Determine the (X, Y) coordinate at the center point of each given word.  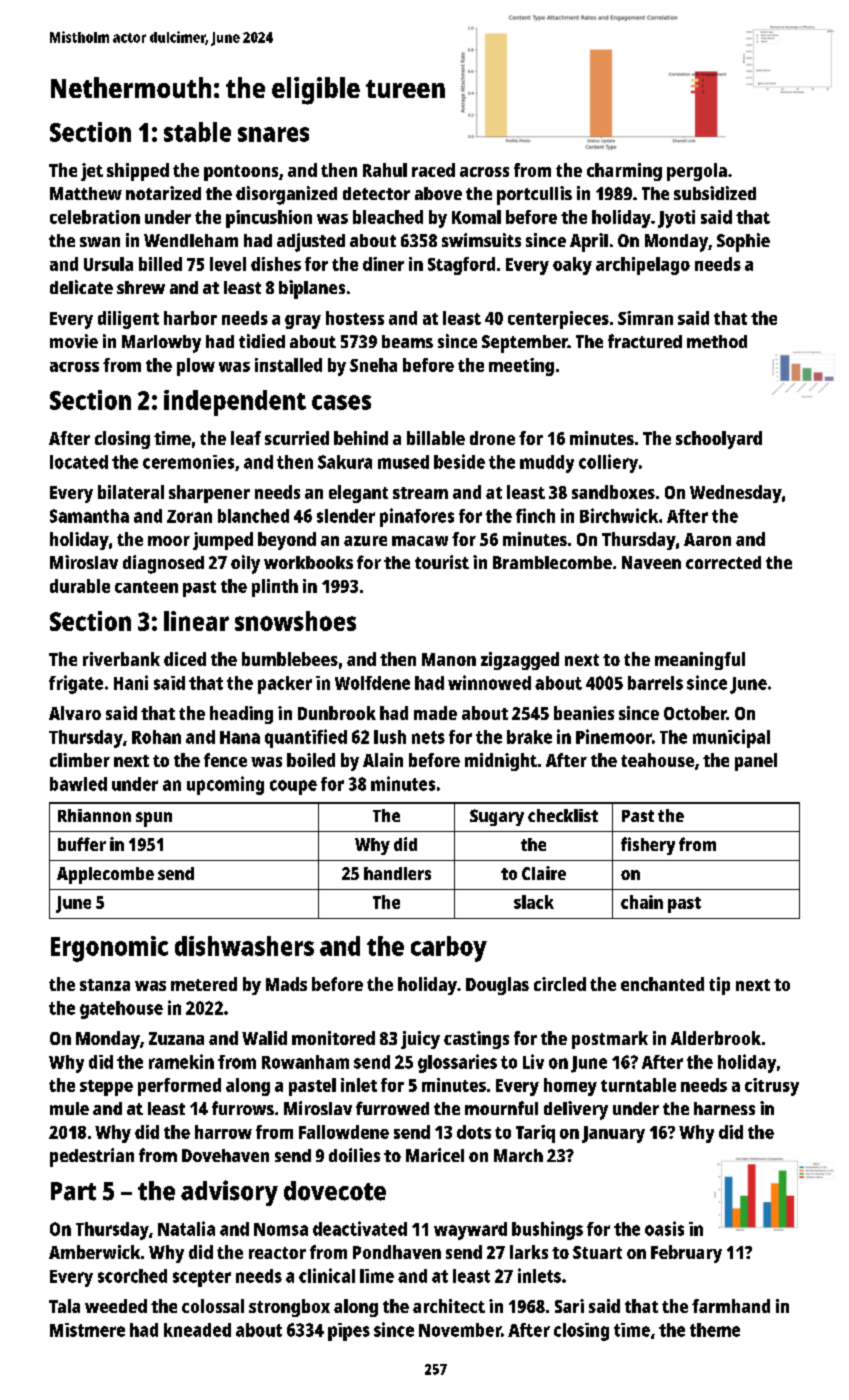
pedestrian (92, 1157)
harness (724, 1108)
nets (428, 737)
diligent (128, 320)
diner (383, 264)
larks (529, 1252)
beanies (584, 713)
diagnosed (163, 564)
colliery (608, 463)
